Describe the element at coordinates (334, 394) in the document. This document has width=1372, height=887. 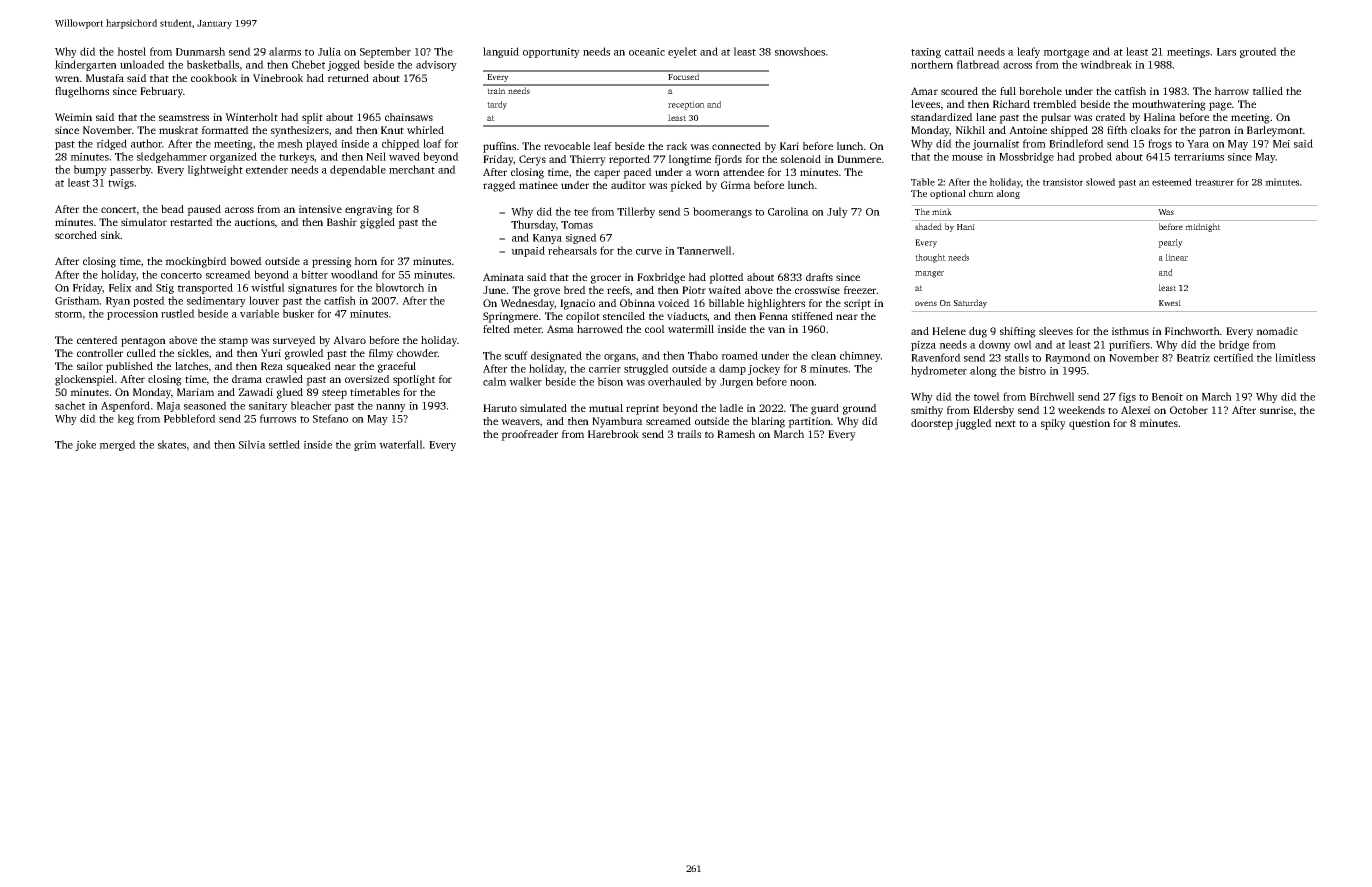
I see `steep` at that location.
